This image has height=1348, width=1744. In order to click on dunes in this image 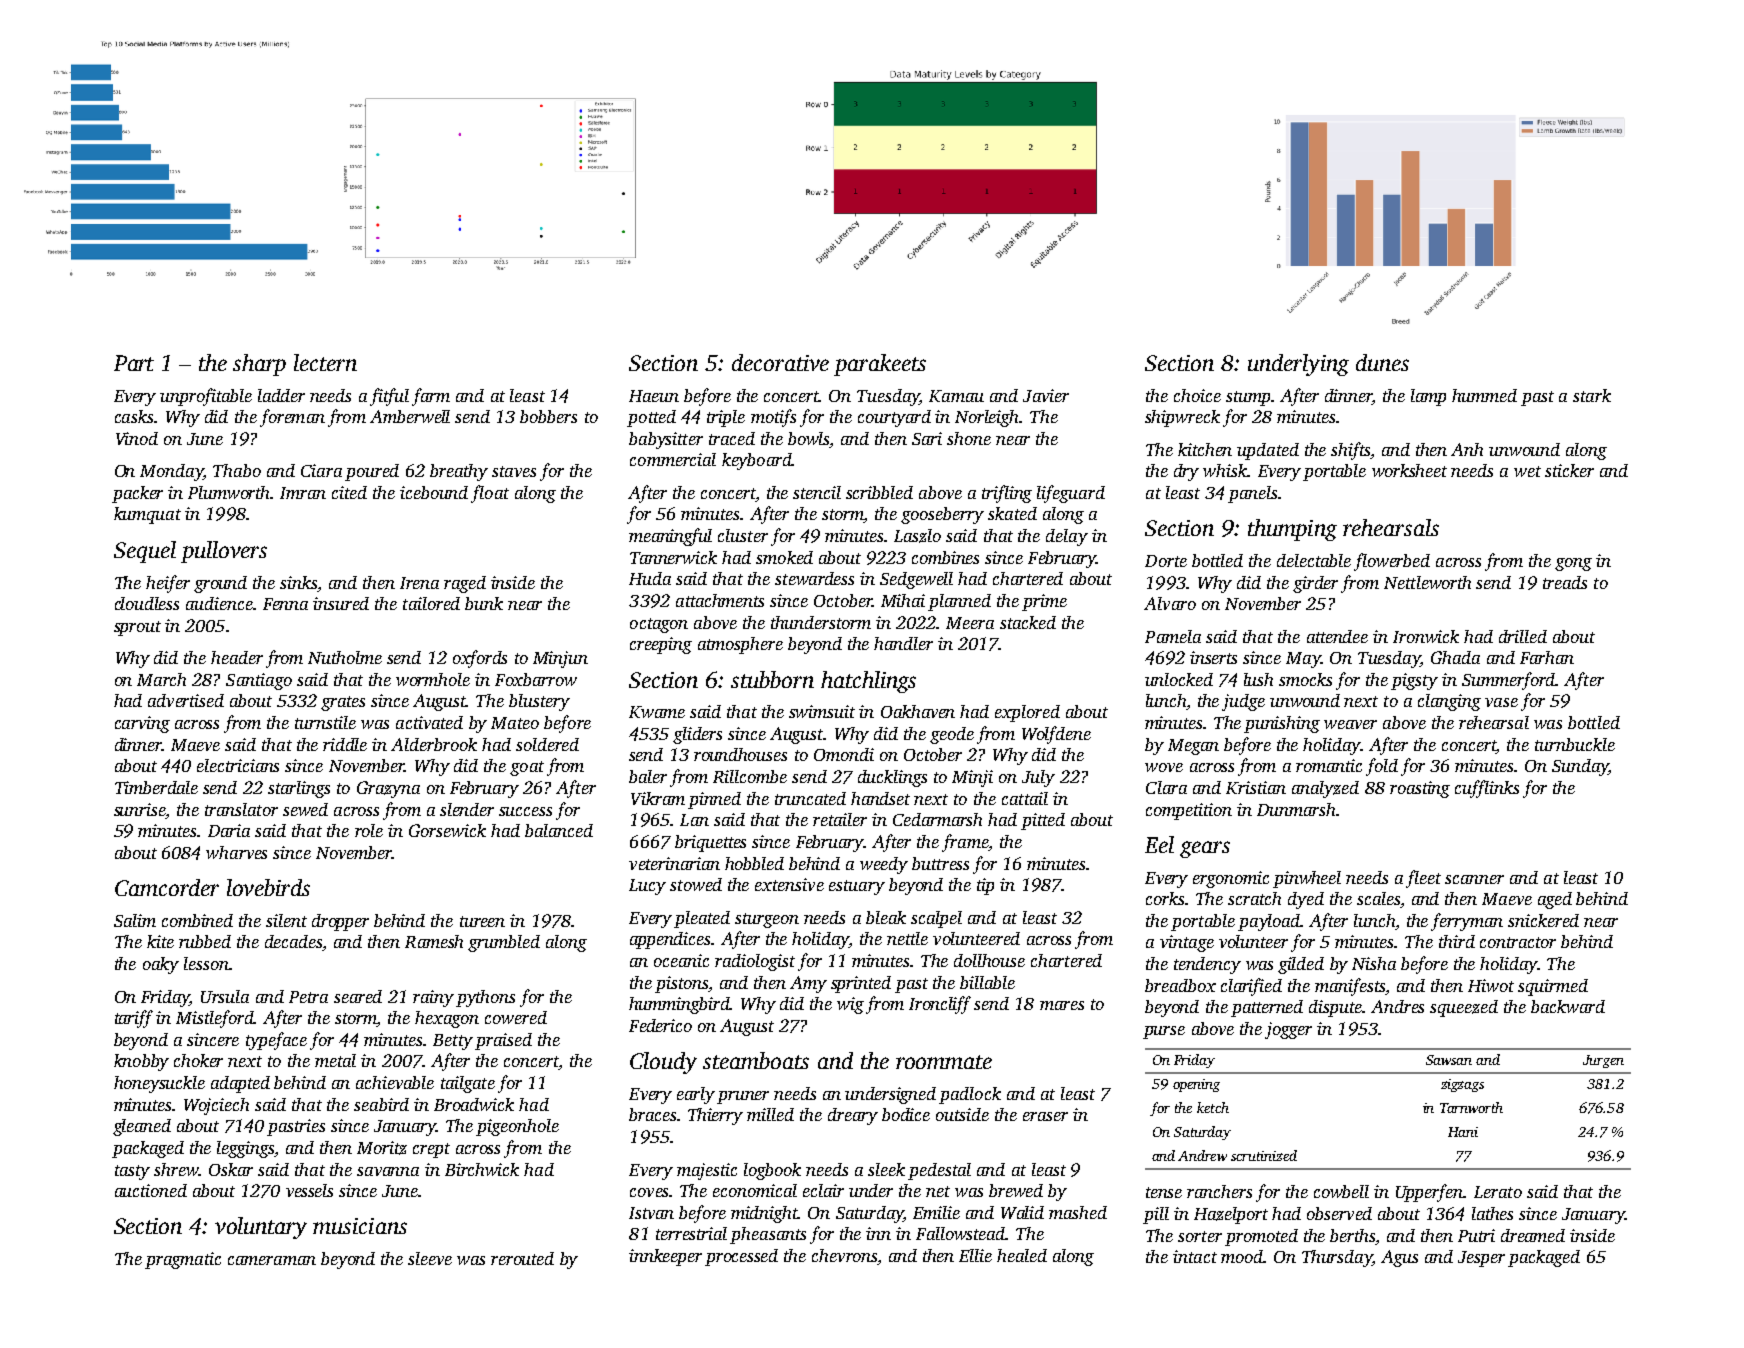, I will do `click(1382, 362)`.
